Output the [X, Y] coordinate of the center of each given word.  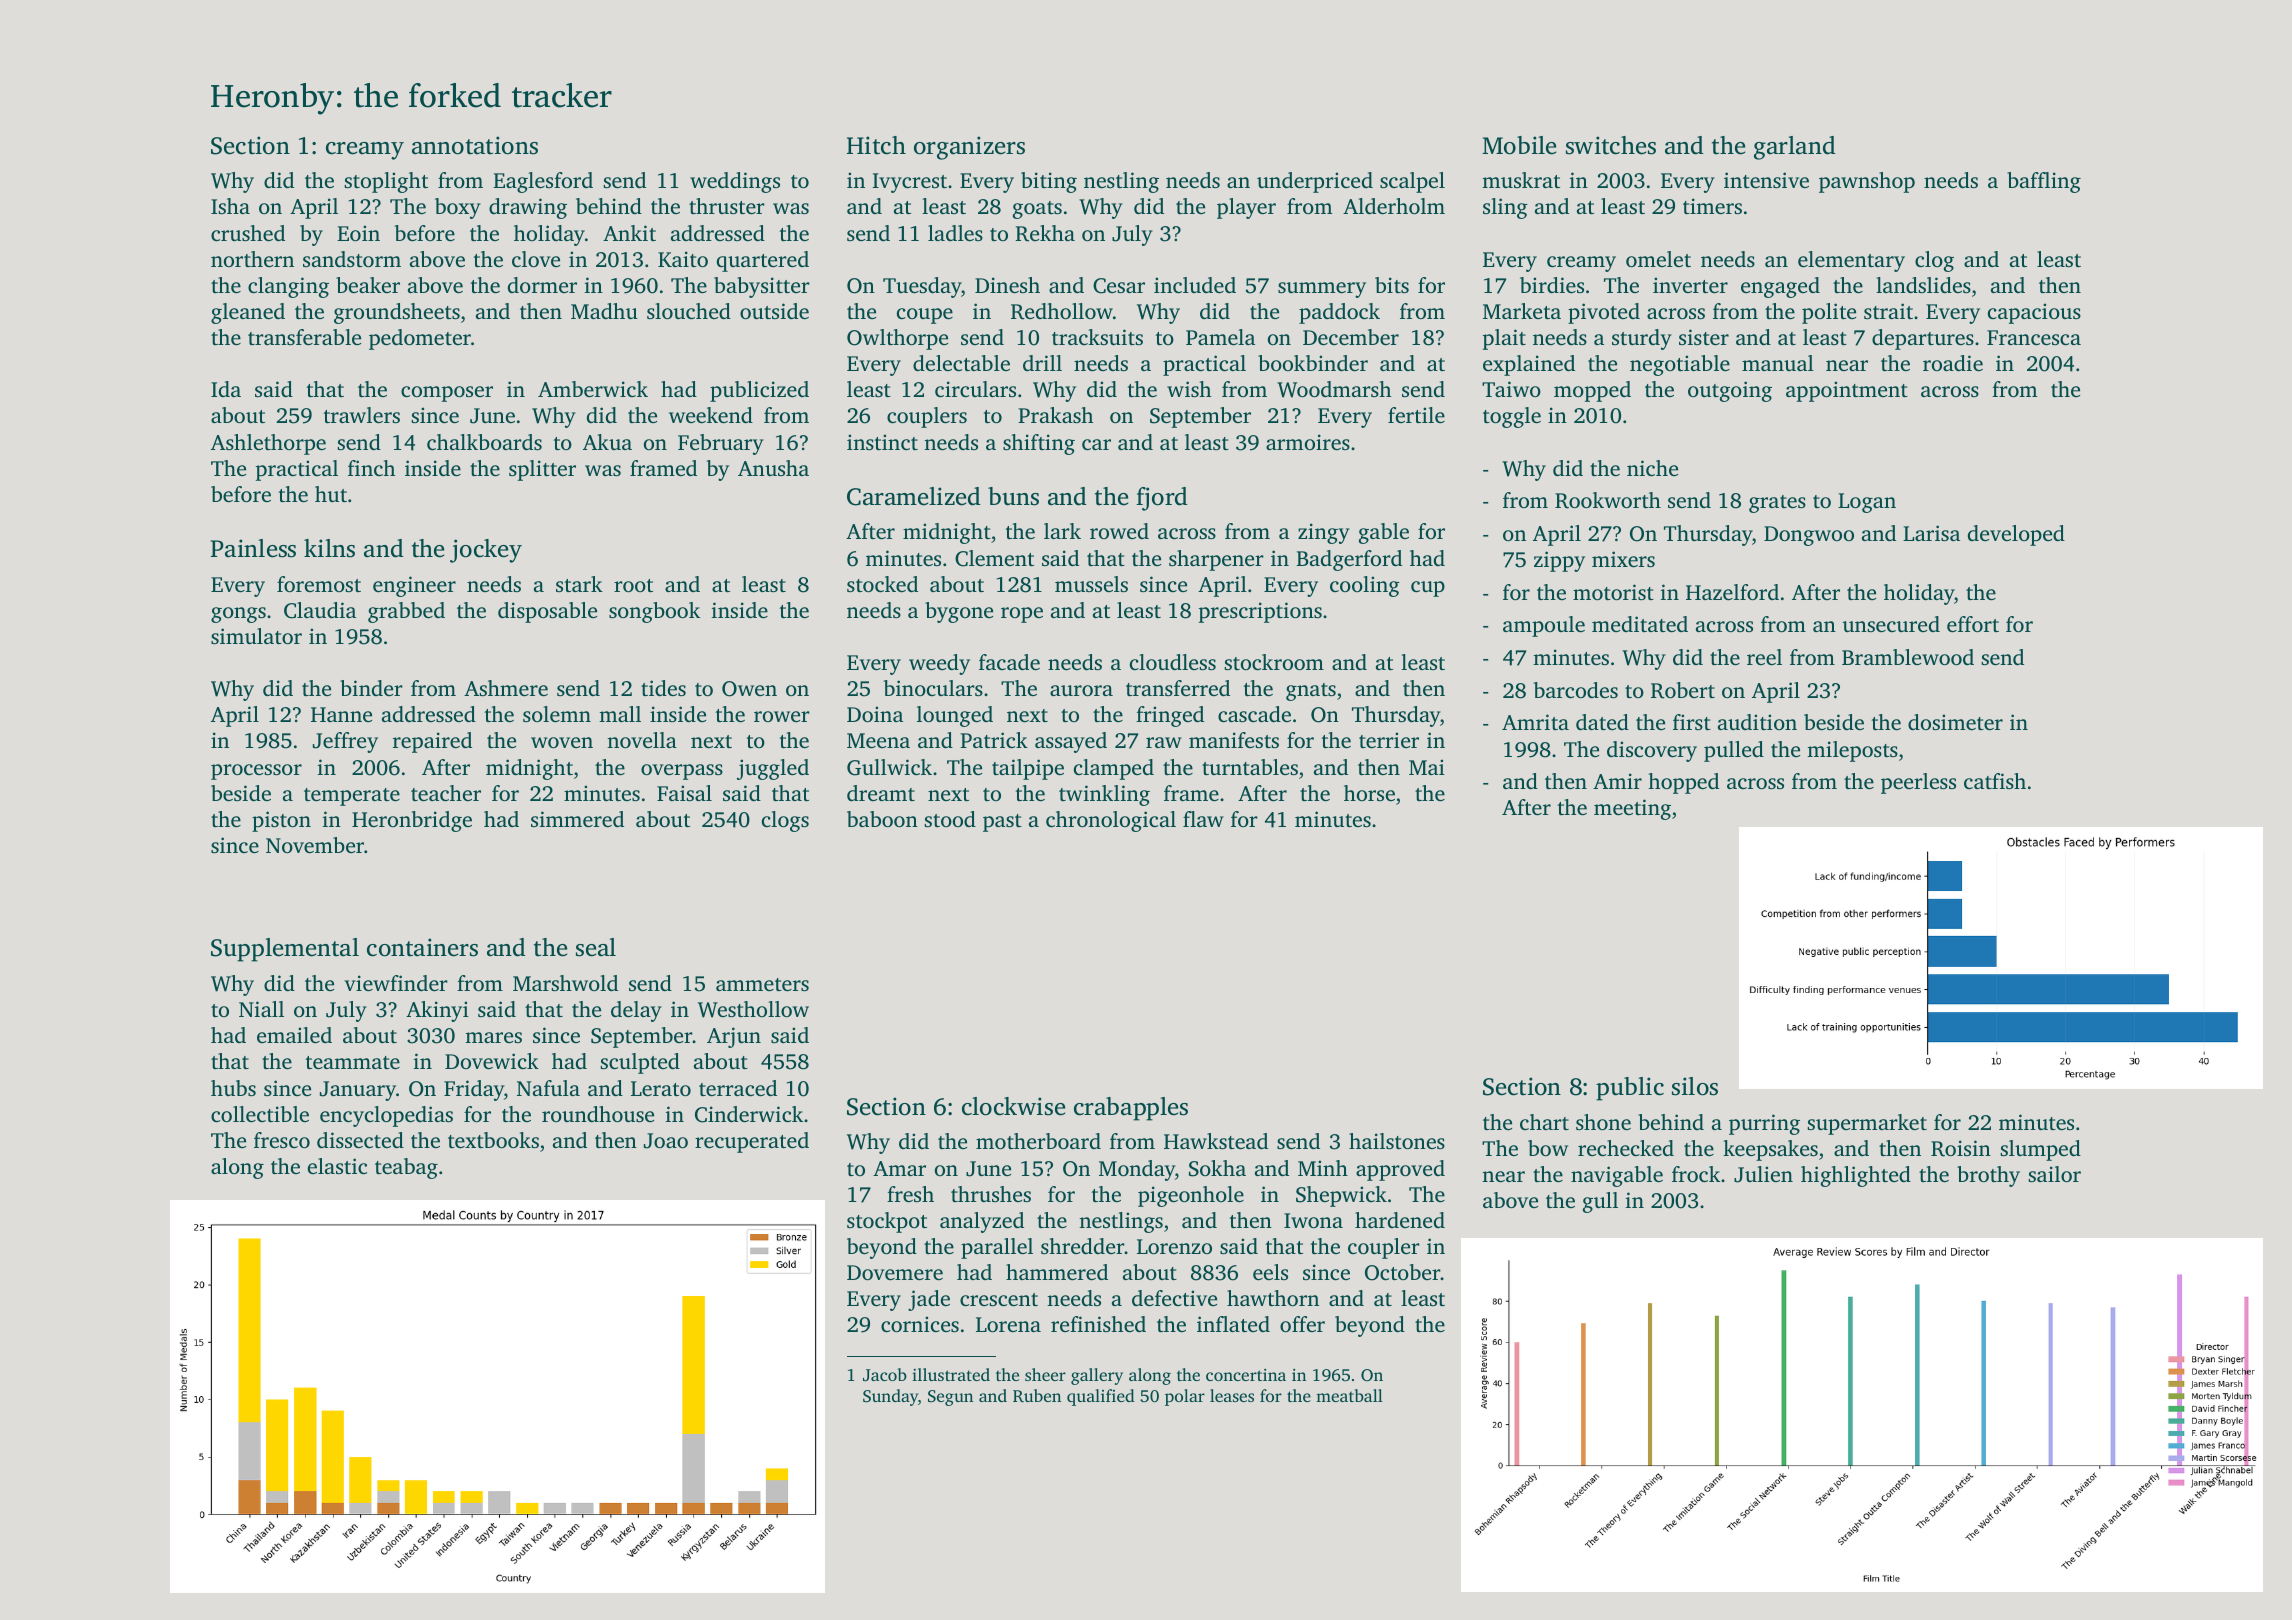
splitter [542, 470]
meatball [1349, 1395]
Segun [950, 1398]
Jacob [885, 1375]
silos [1695, 1086]
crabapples [1131, 1109]
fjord [1161, 499]
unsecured [1891, 624]
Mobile [1519, 145]
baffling [2044, 182]
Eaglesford [543, 182]
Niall [261, 1009]
